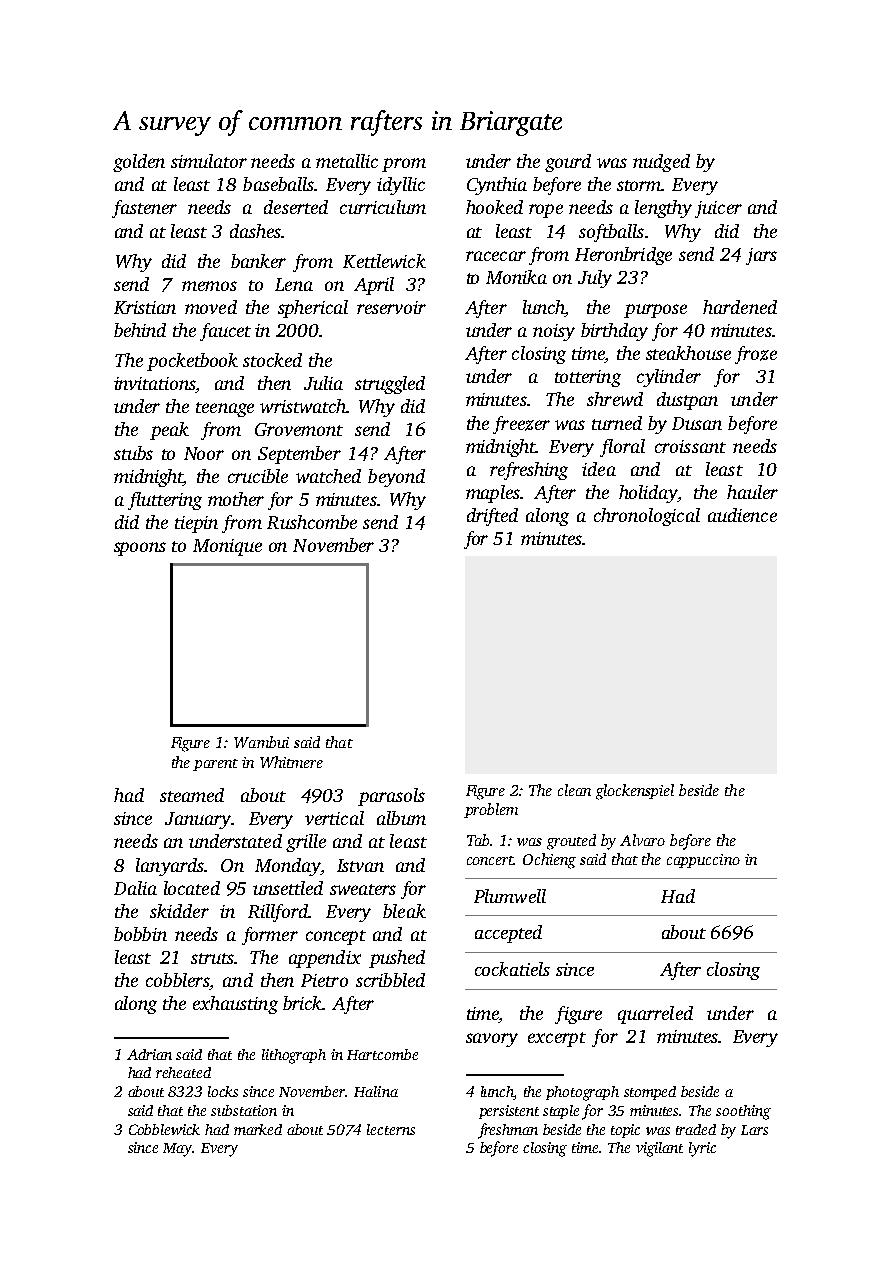 The height and width of the page is (1264, 891). I want to click on photograph, so click(582, 1093).
